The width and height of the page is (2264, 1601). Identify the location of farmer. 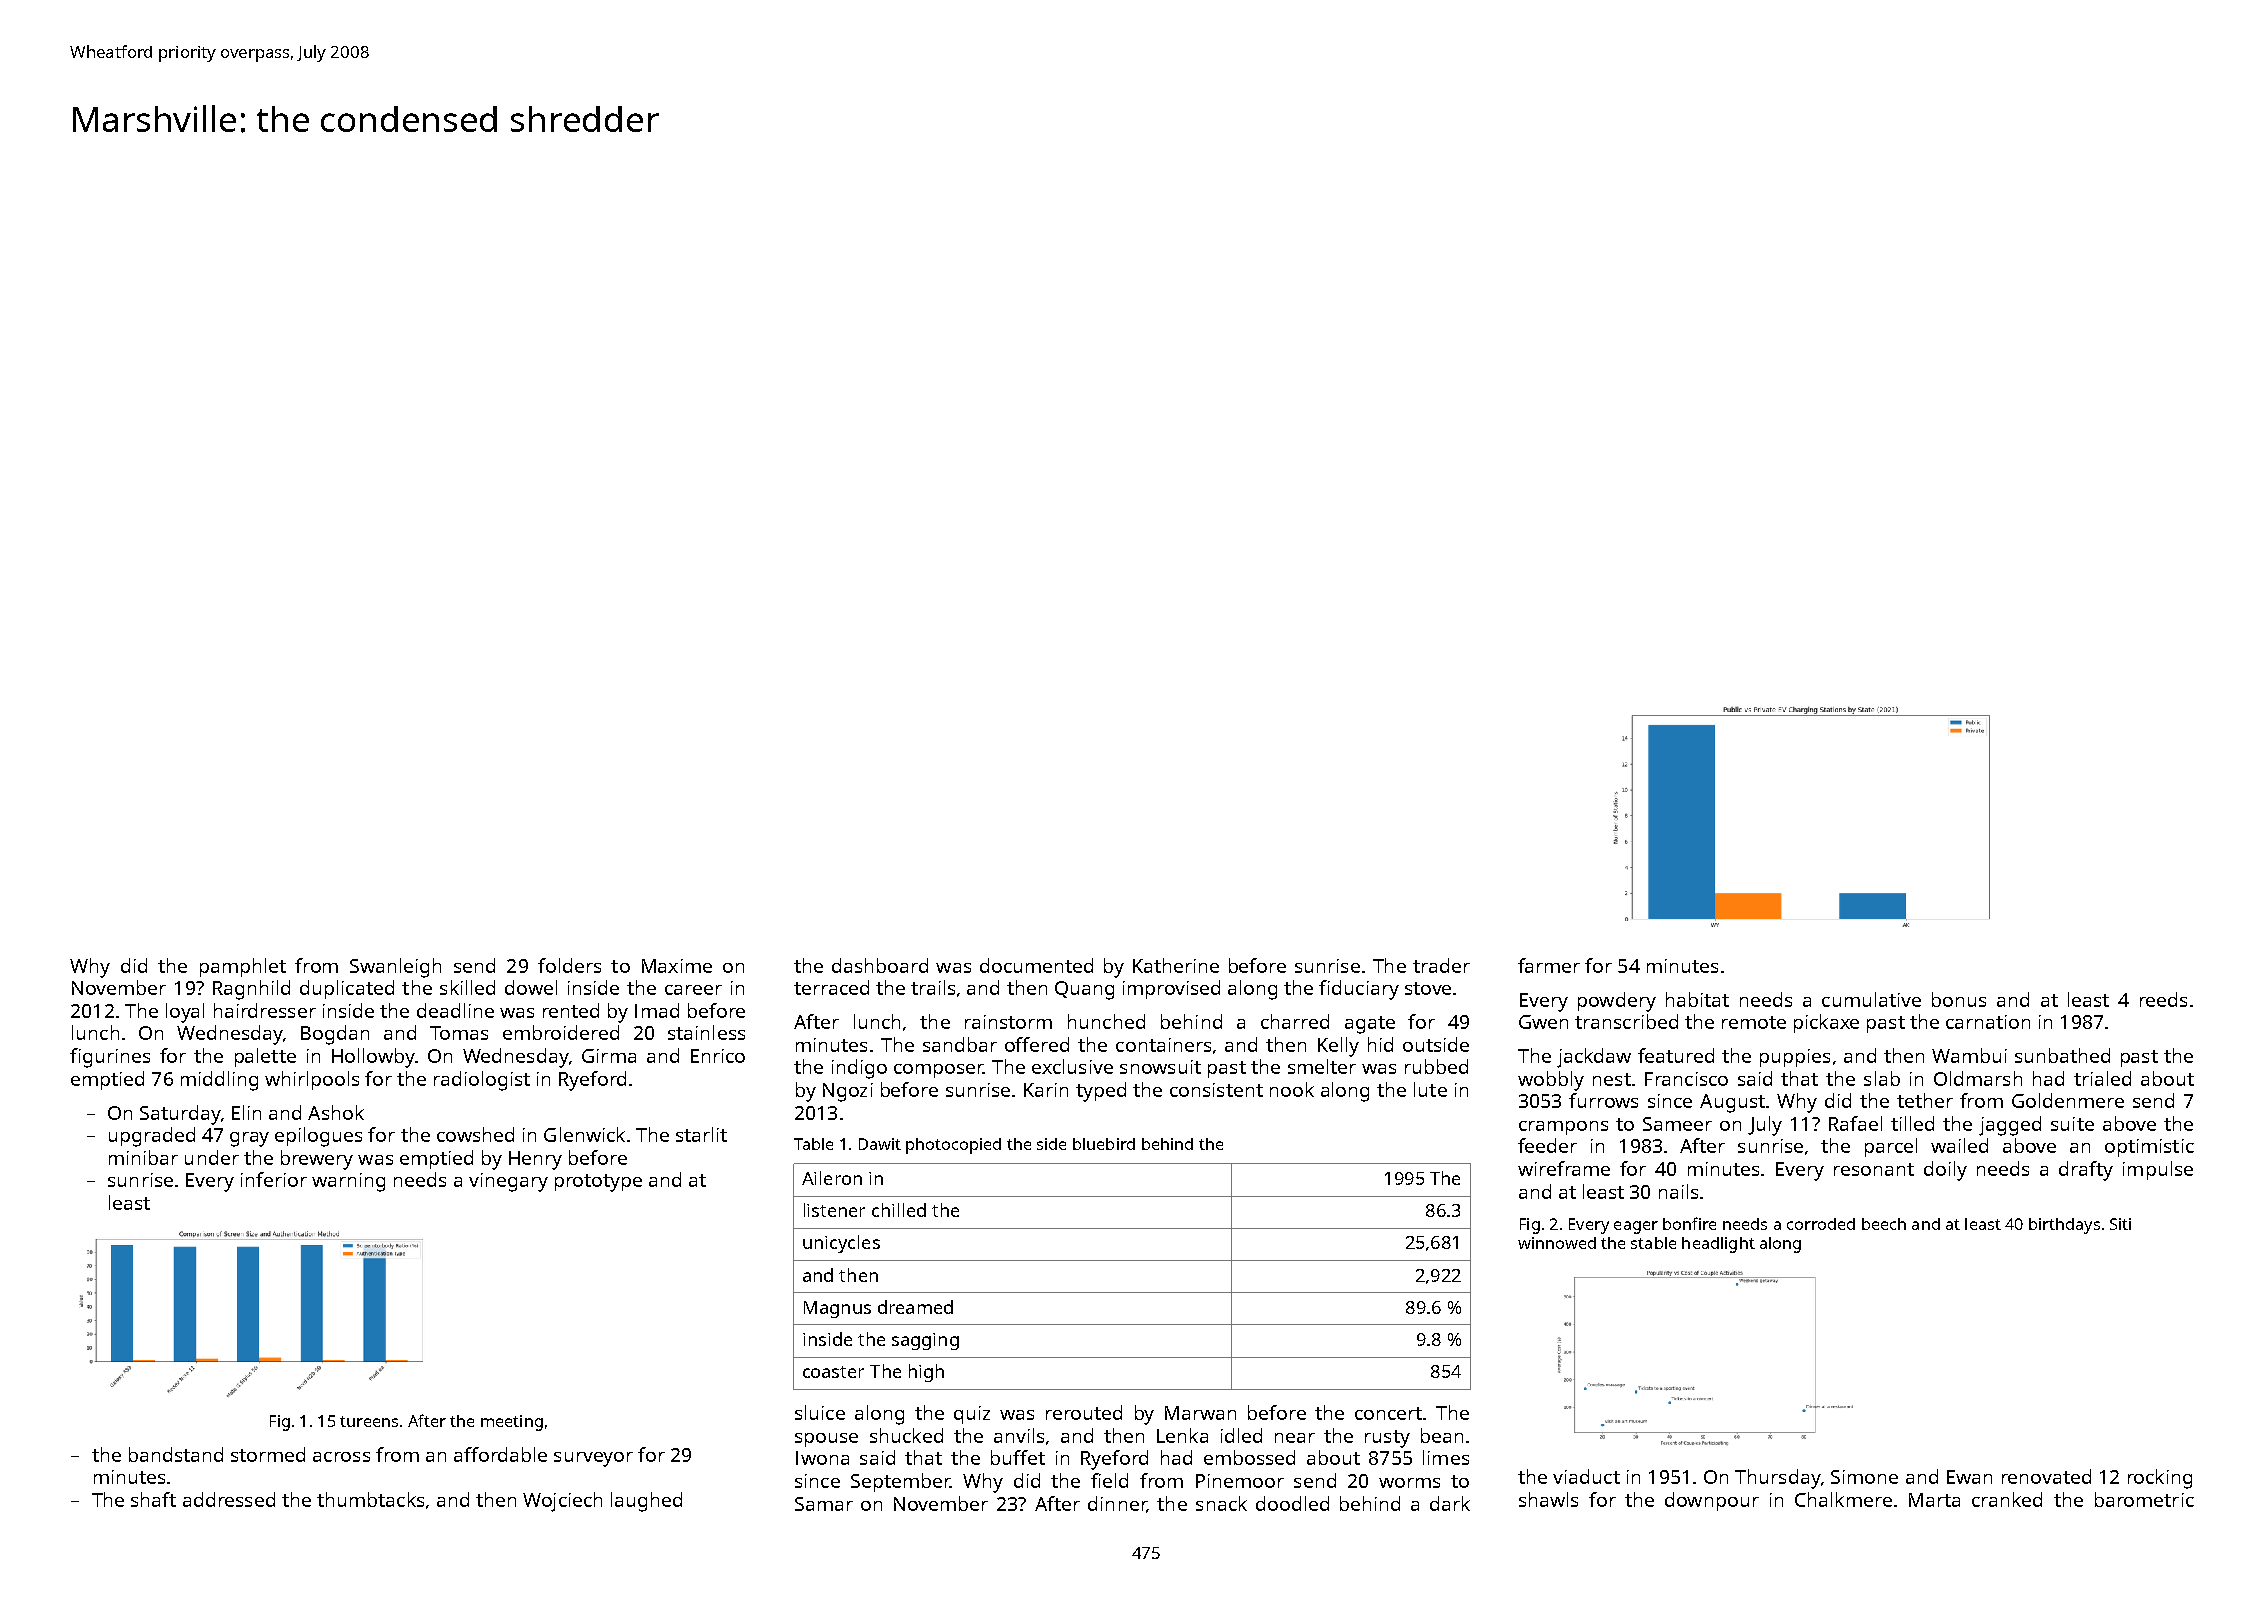
(1549, 965).
